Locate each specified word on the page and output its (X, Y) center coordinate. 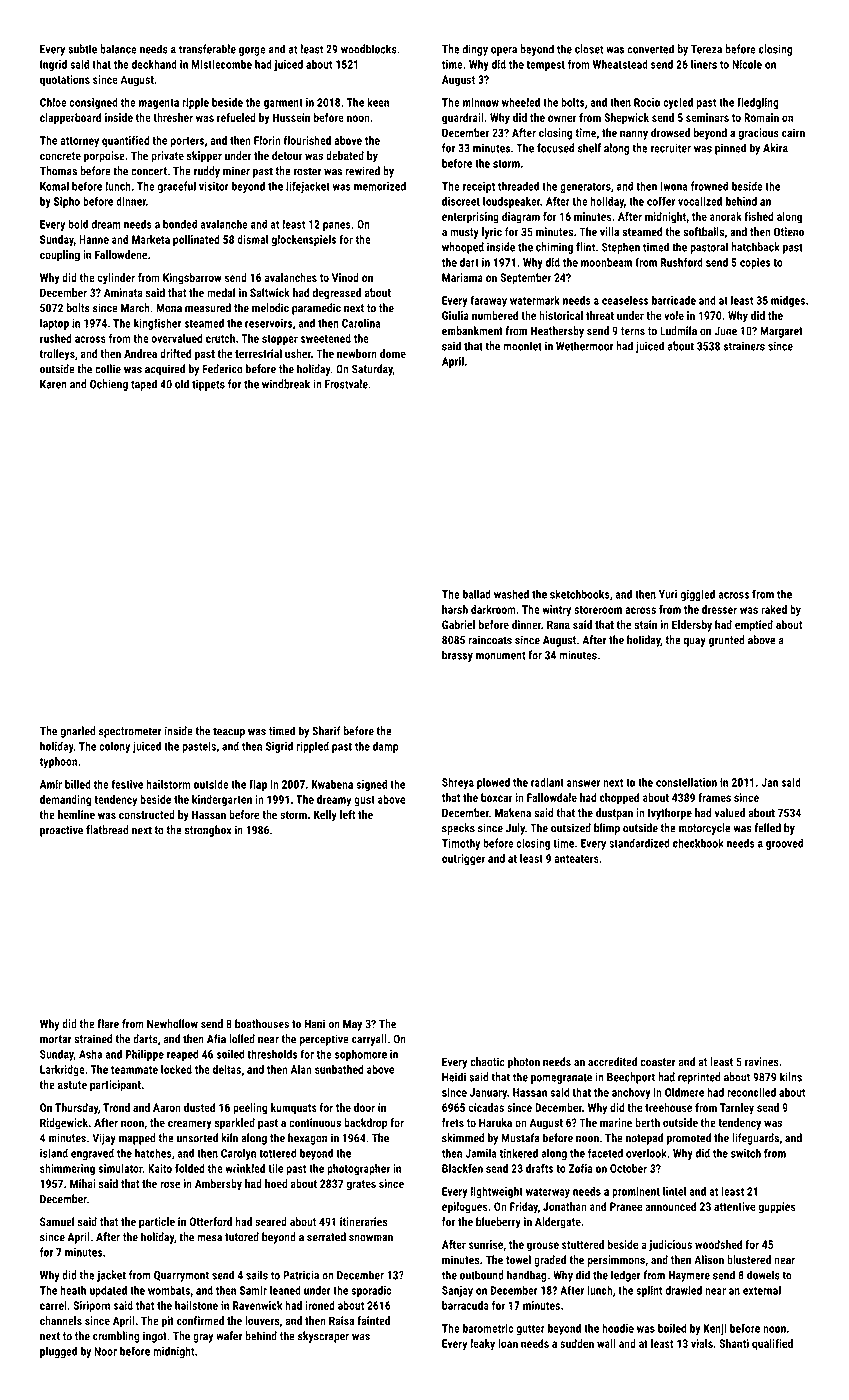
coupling (60, 256)
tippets (208, 385)
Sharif (326, 731)
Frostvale (346, 384)
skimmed (463, 1138)
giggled (697, 595)
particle (157, 1223)
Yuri (668, 594)
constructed (147, 814)
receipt (479, 187)
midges (788, 301)
